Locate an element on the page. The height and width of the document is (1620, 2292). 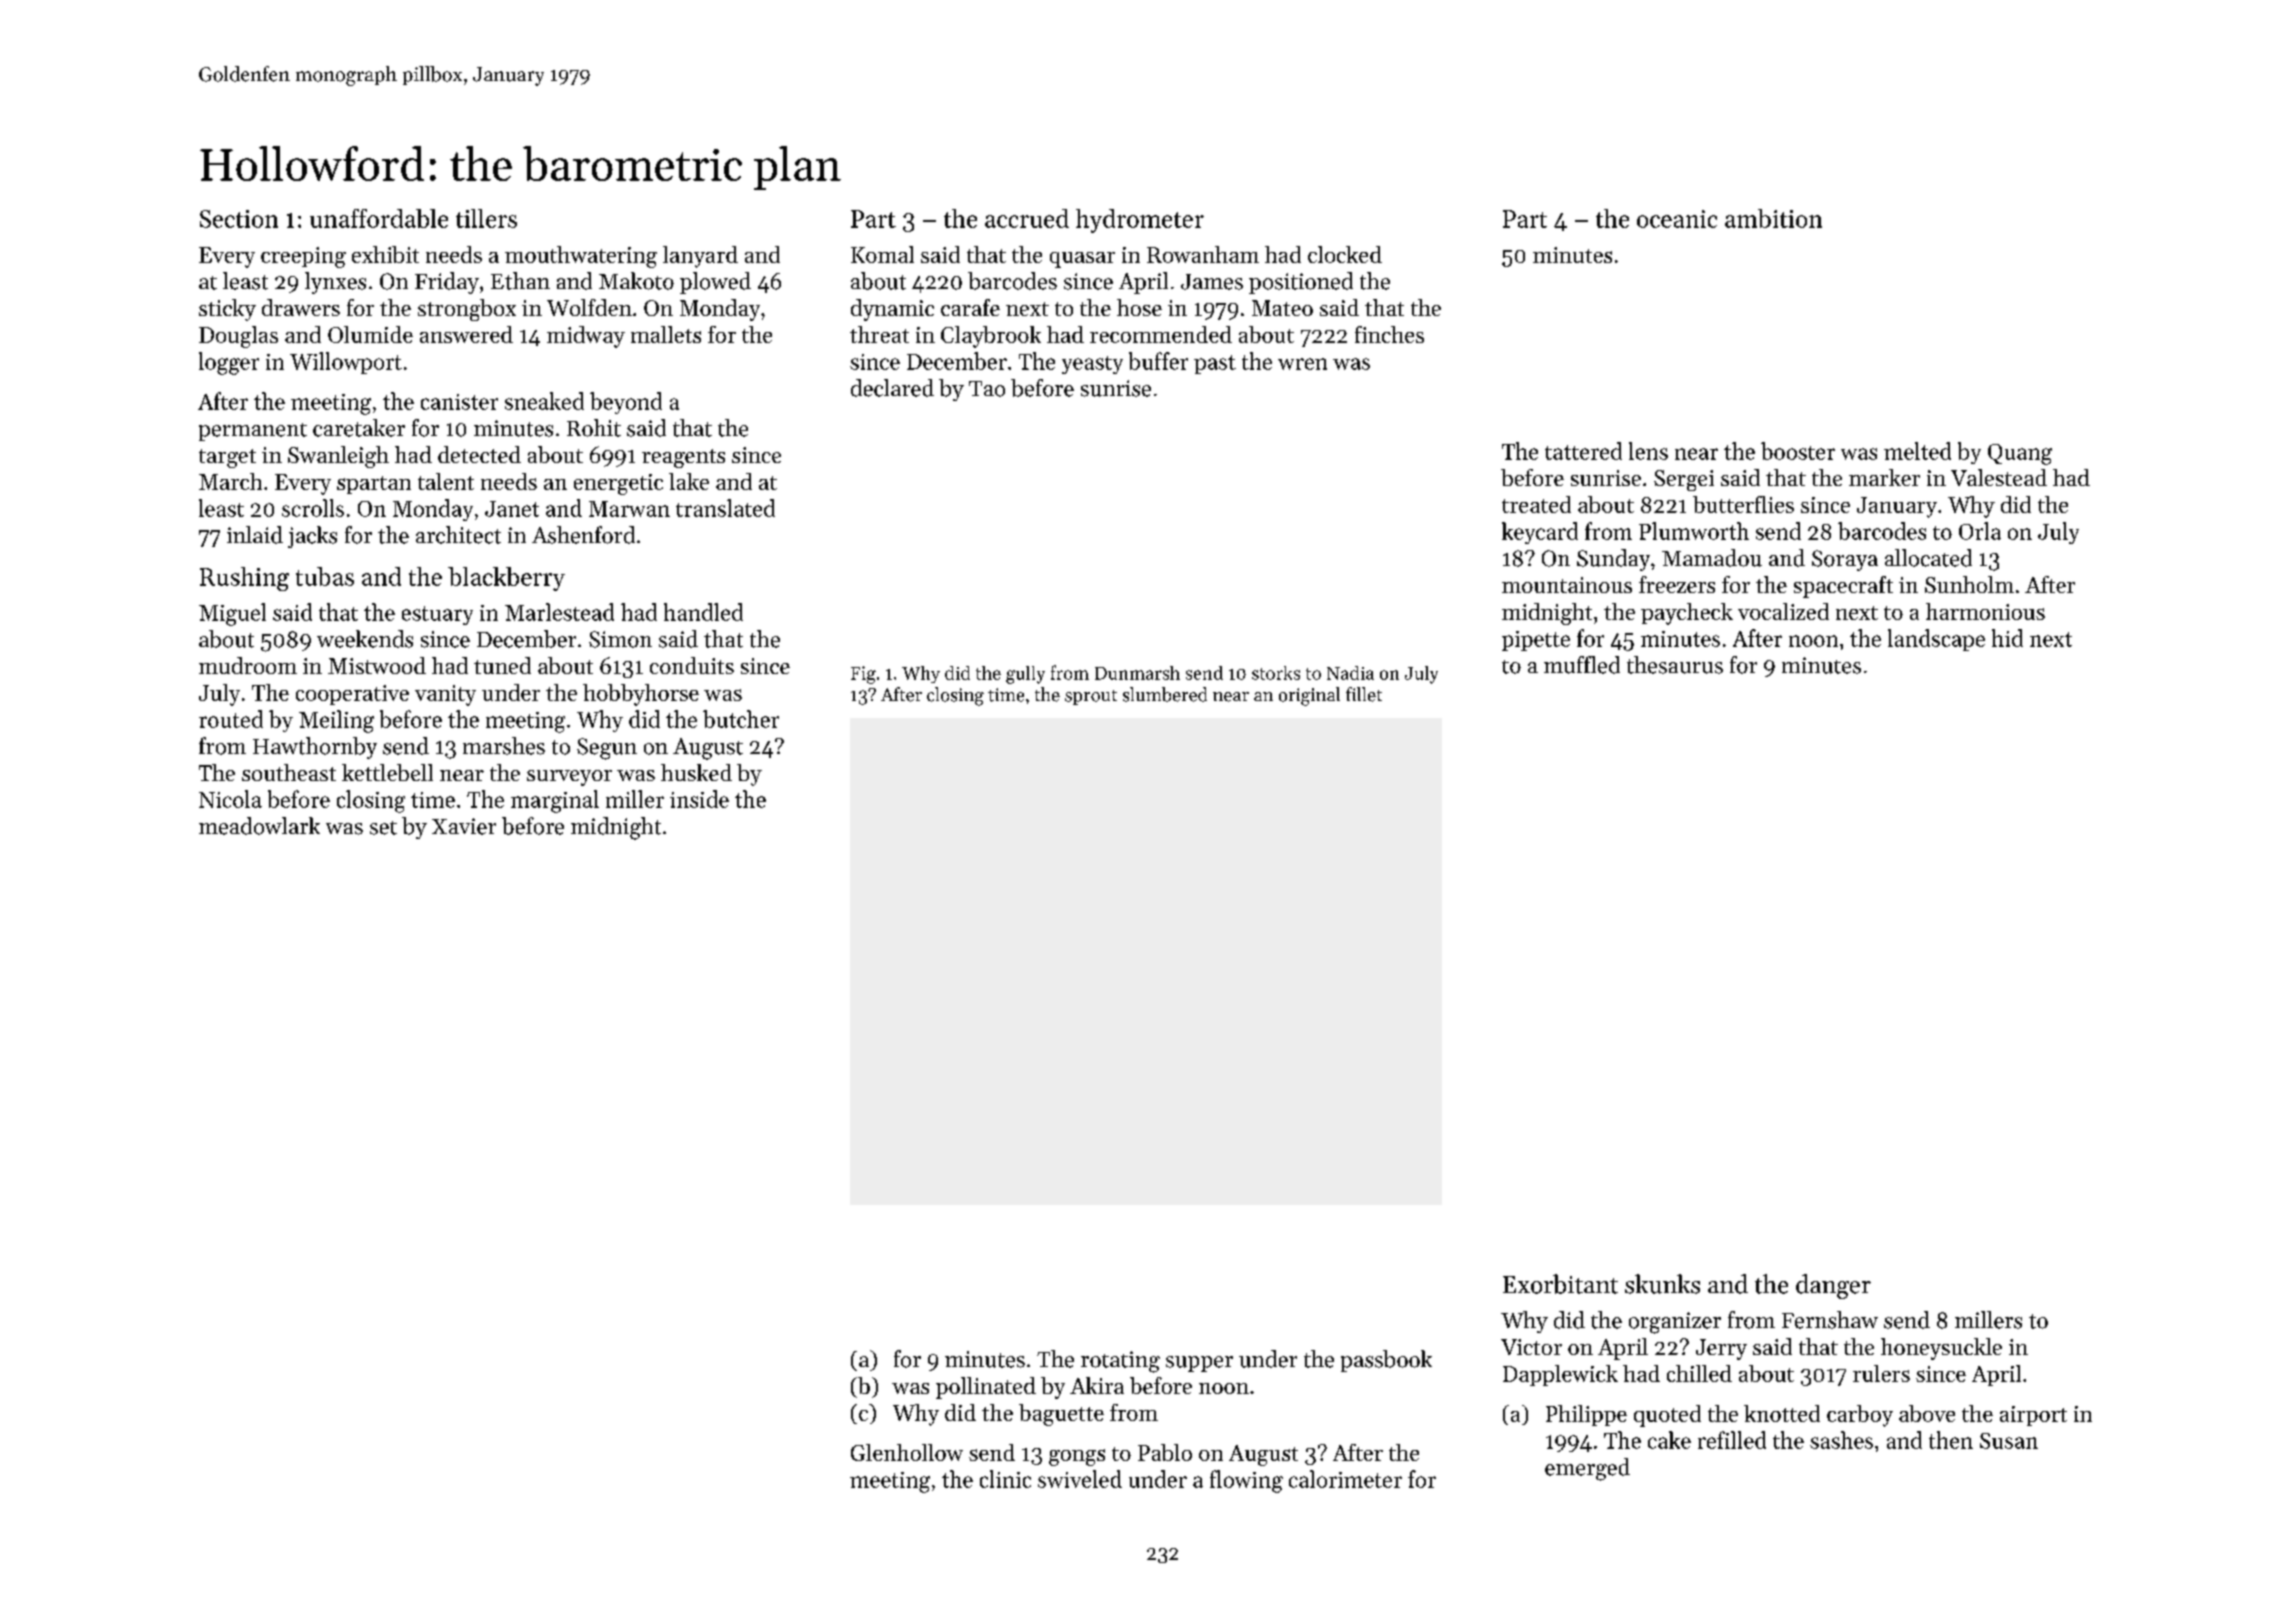
Glenhollow is located at coordinates (907, 1452).
